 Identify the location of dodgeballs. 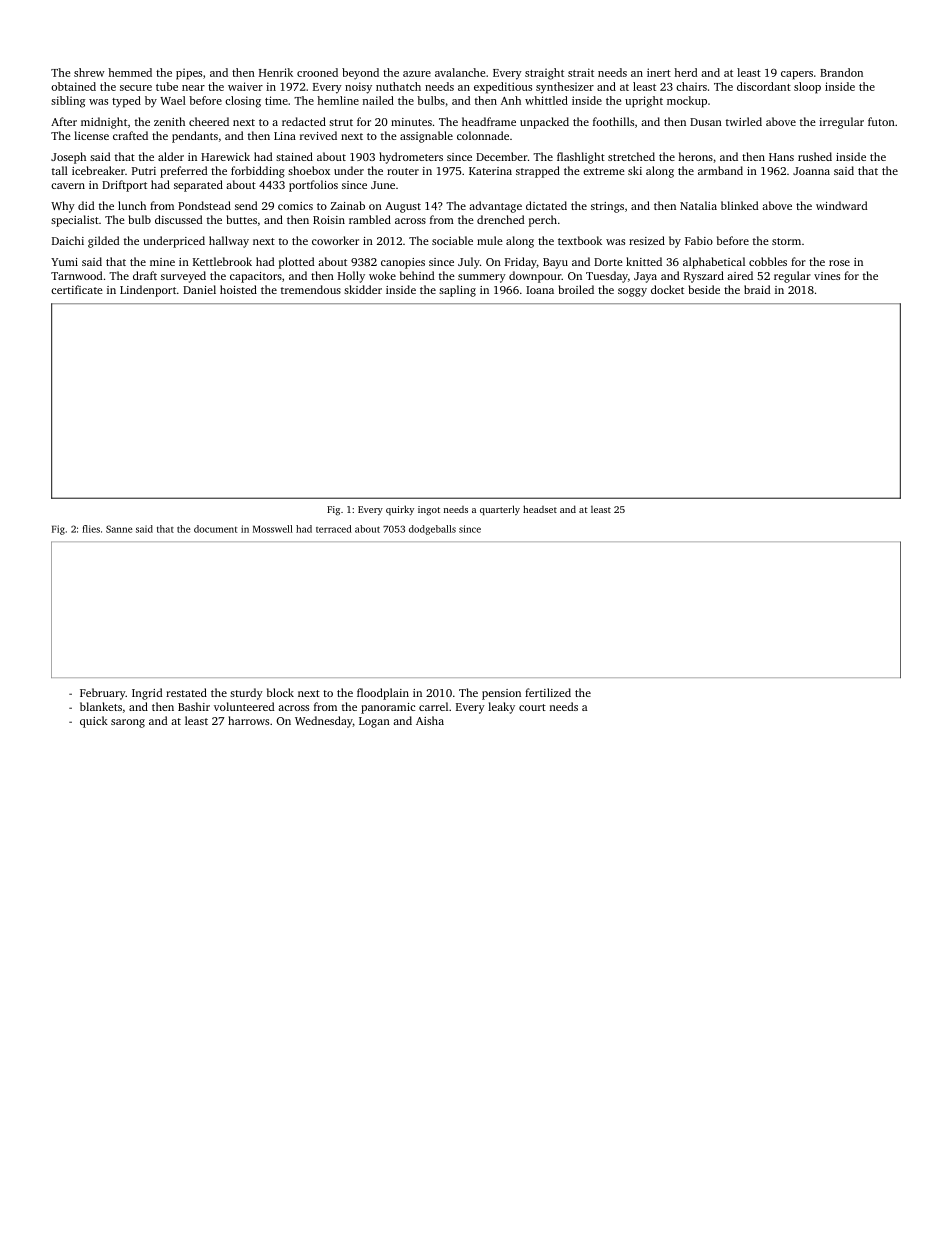
(432, 530).
